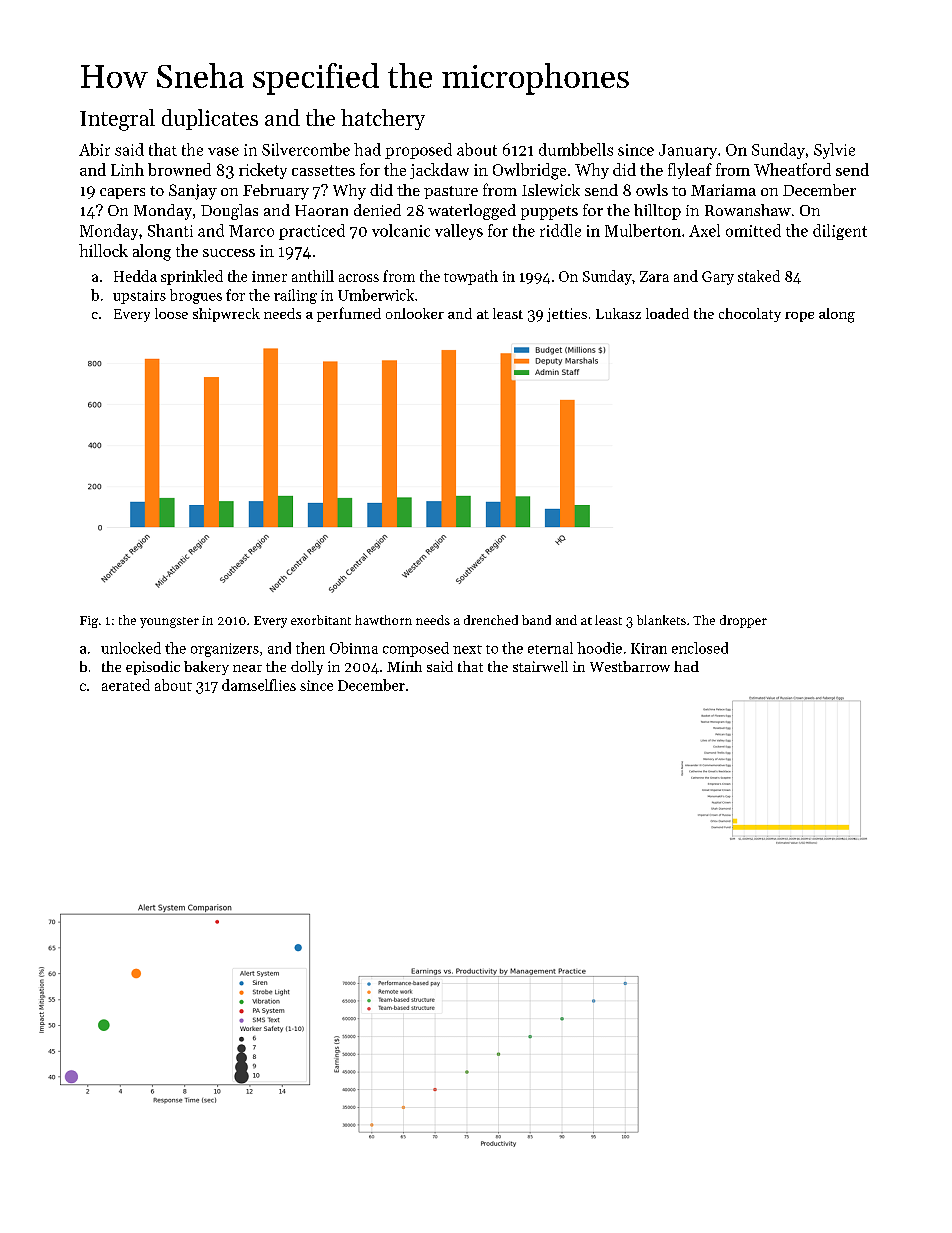 This screenshot has height=1233, width=952. Describe the element at coordinates (117, 120) in the screenshot. I see `Integral` at that location.
